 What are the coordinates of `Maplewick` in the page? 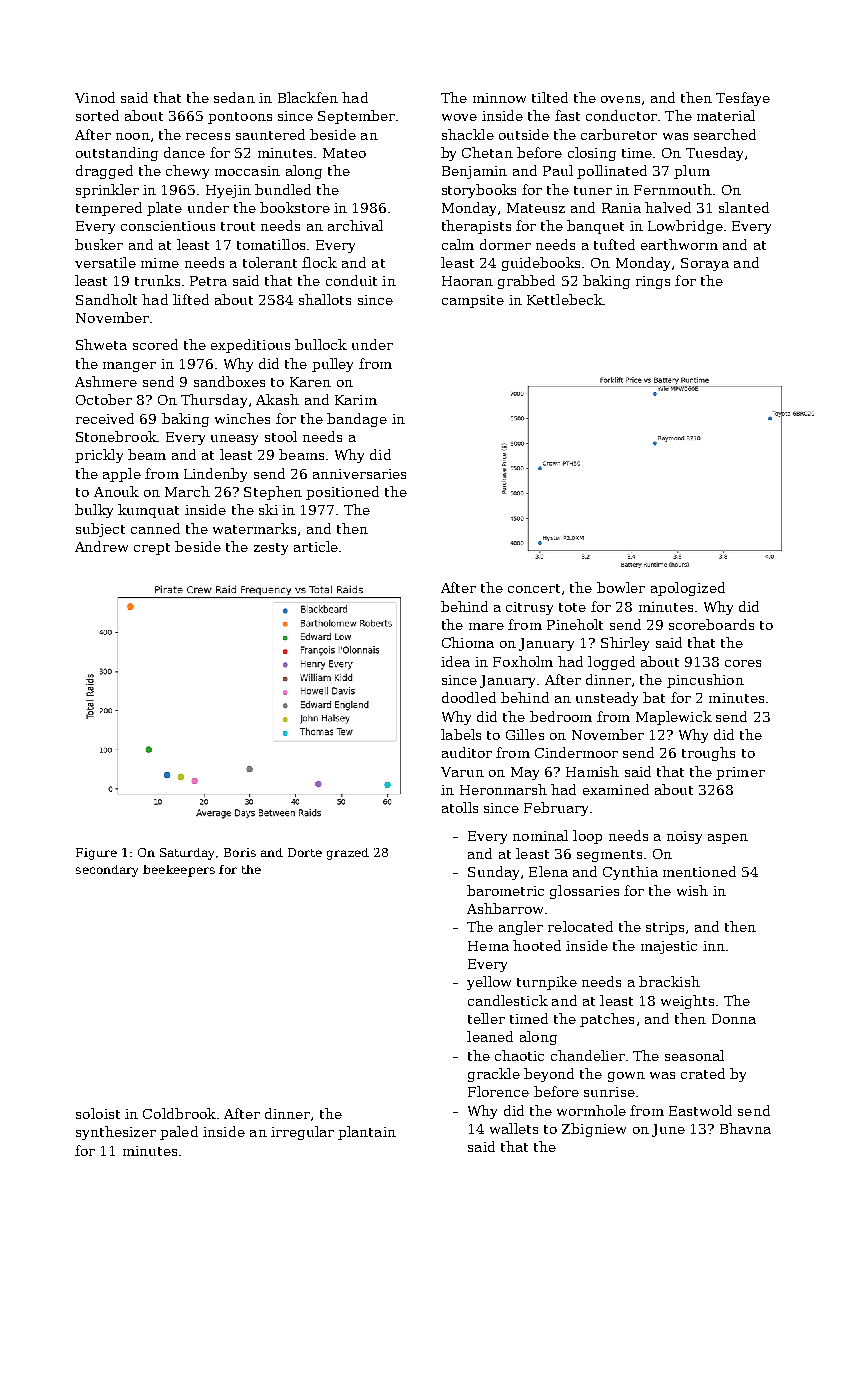 It's located at (674, 718).
